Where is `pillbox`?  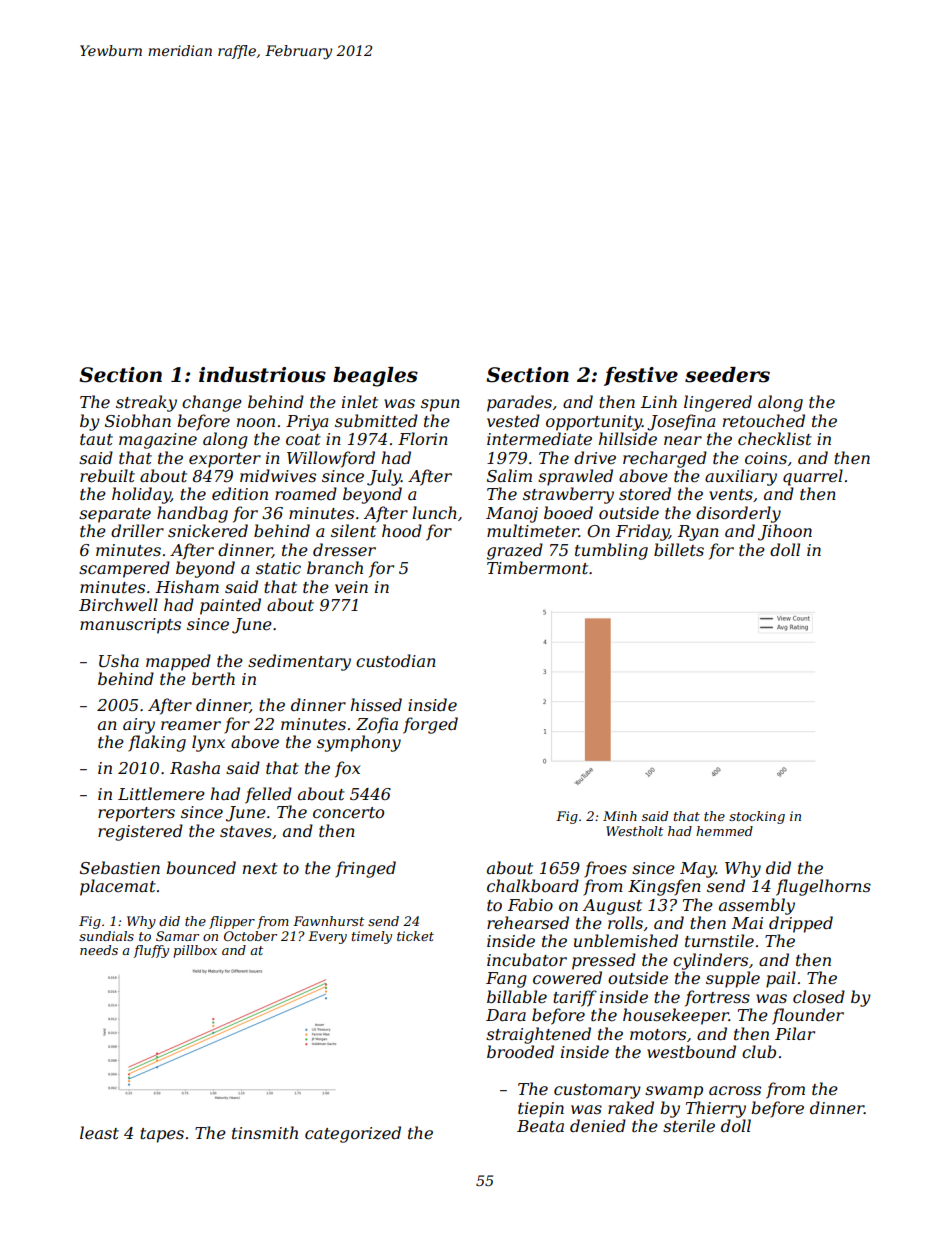 pillbox is located at coordinates (195, 951).
